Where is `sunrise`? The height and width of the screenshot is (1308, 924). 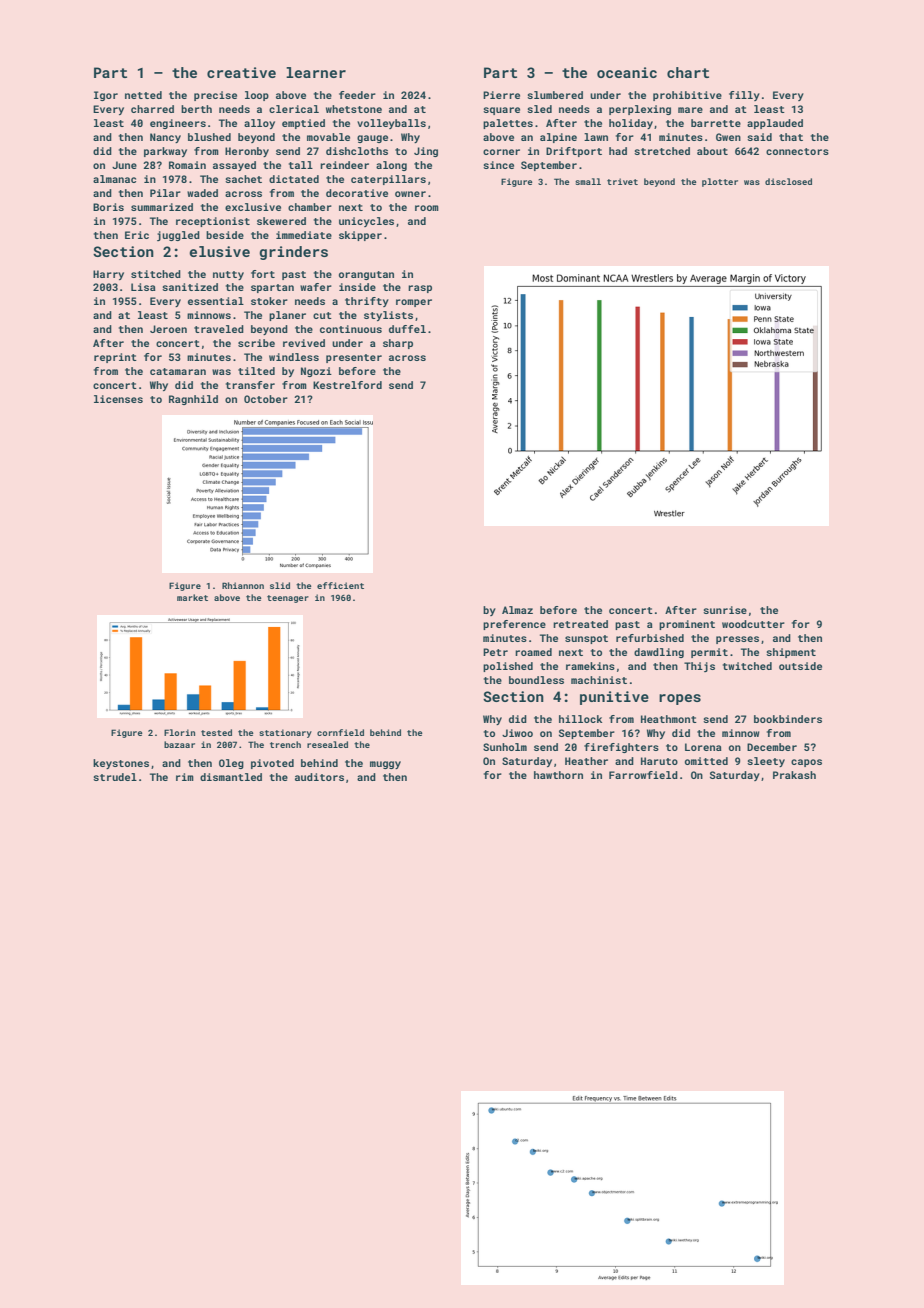
sunrise is located at coordinates (725, 610).
